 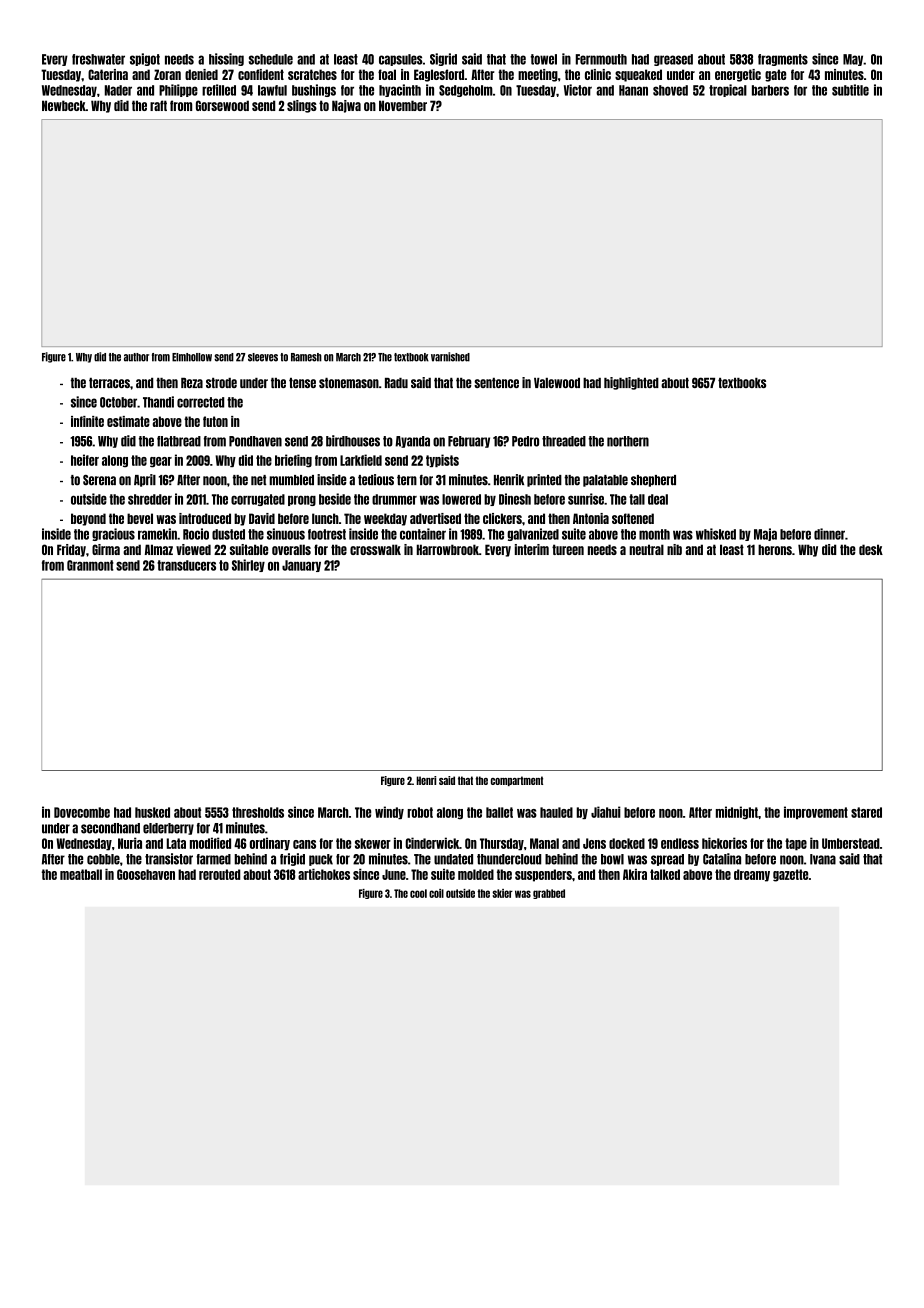 What do you see at coordinates (401, 60) in the image?
I see `capsules` at bounding box center [401, 60].
